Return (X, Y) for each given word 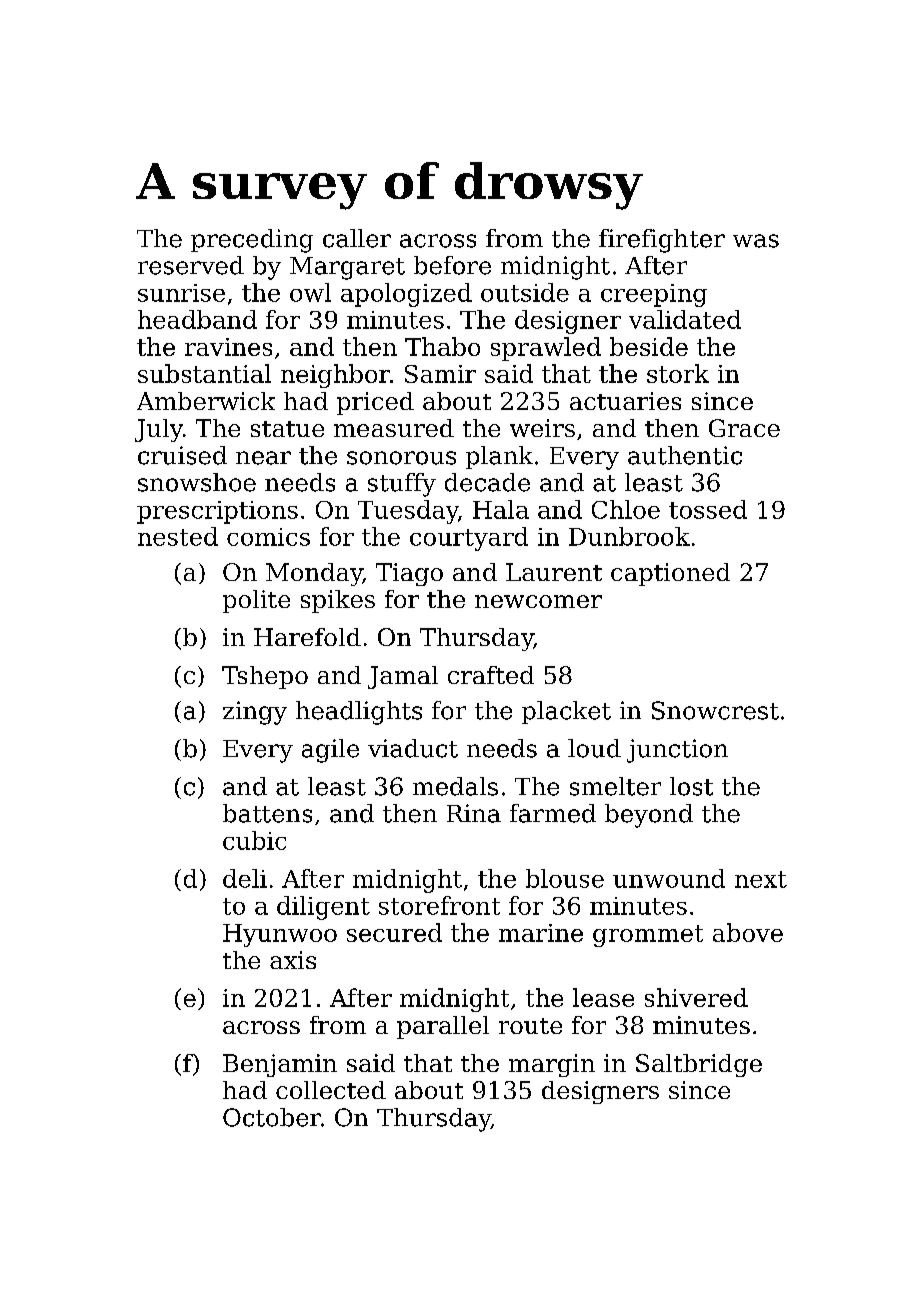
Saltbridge (699, 1065)
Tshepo (265, 677)
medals (455, 786)
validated (685, 319)
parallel (443, 1027)
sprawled (546, 349)
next (761, 879)
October (272, 1117)
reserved (191, 265)
